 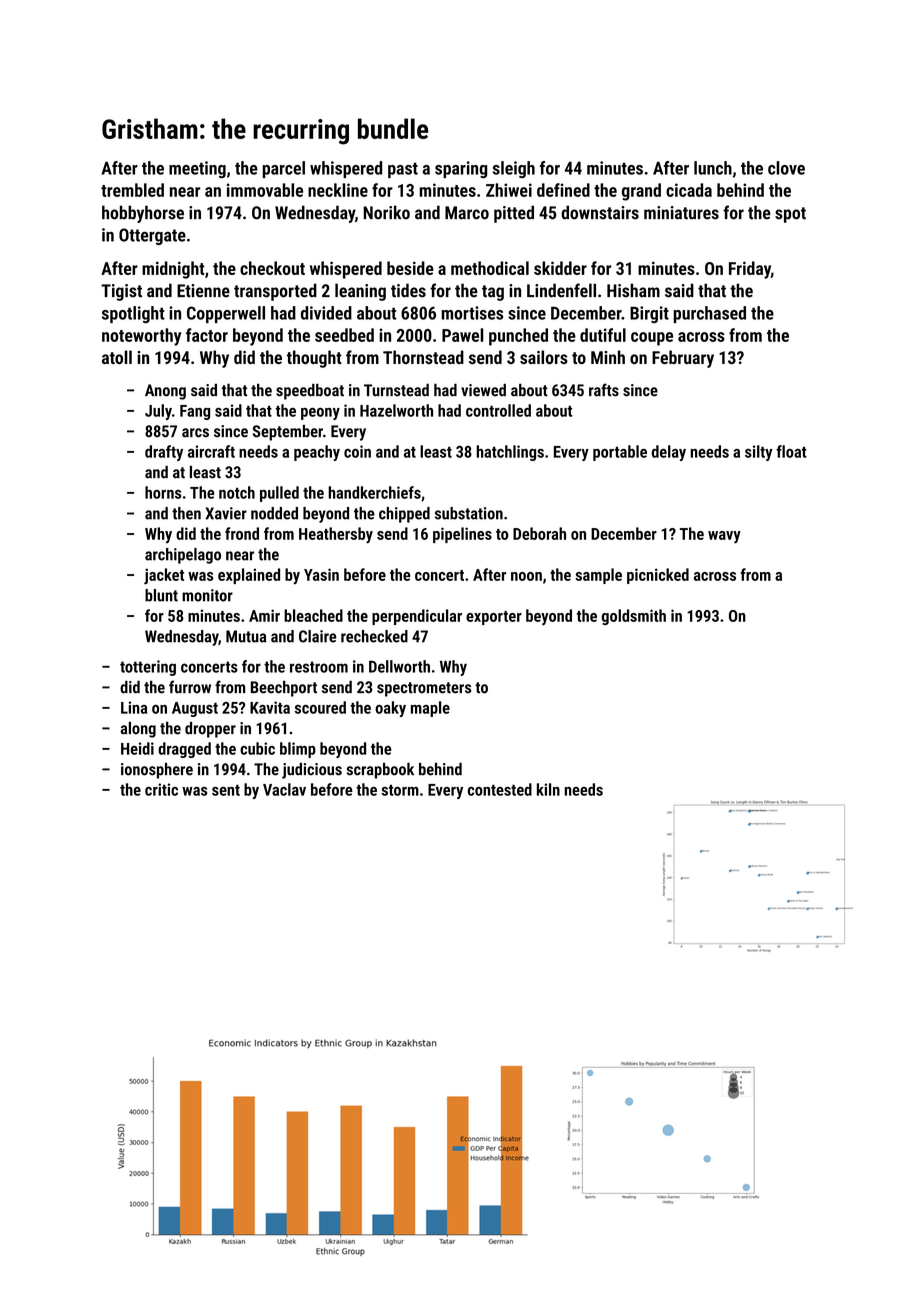 I want to click on controlled, so click(x=498, y=410).
